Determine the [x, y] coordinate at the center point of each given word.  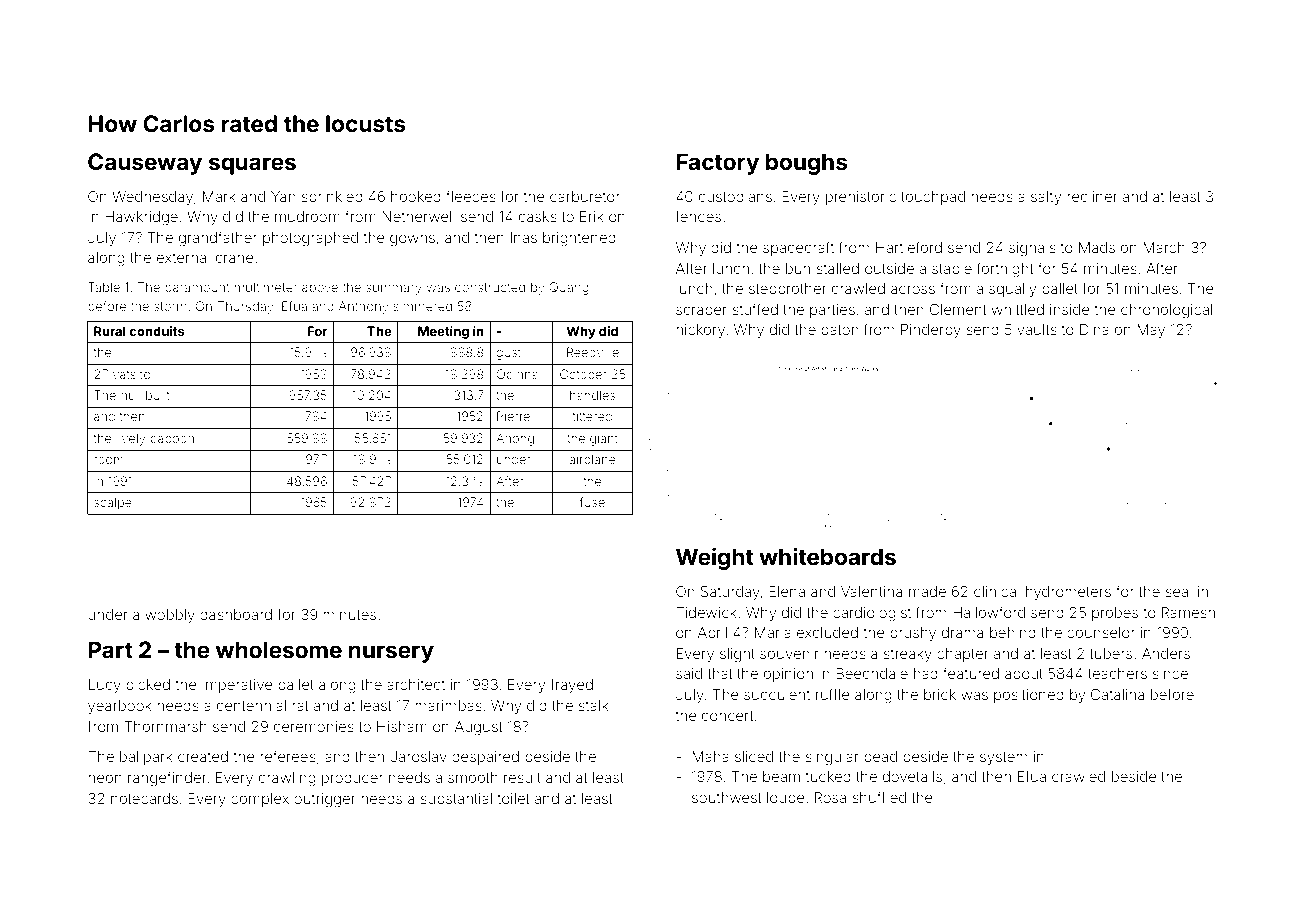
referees [288, 756]
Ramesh [1188, 612]
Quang [569, 288]
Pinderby [931, 331]
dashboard [236, 614]
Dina [1094, 329]
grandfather [218, 239]
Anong [515, 439]
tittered [592, 416]
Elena [787, 591]
